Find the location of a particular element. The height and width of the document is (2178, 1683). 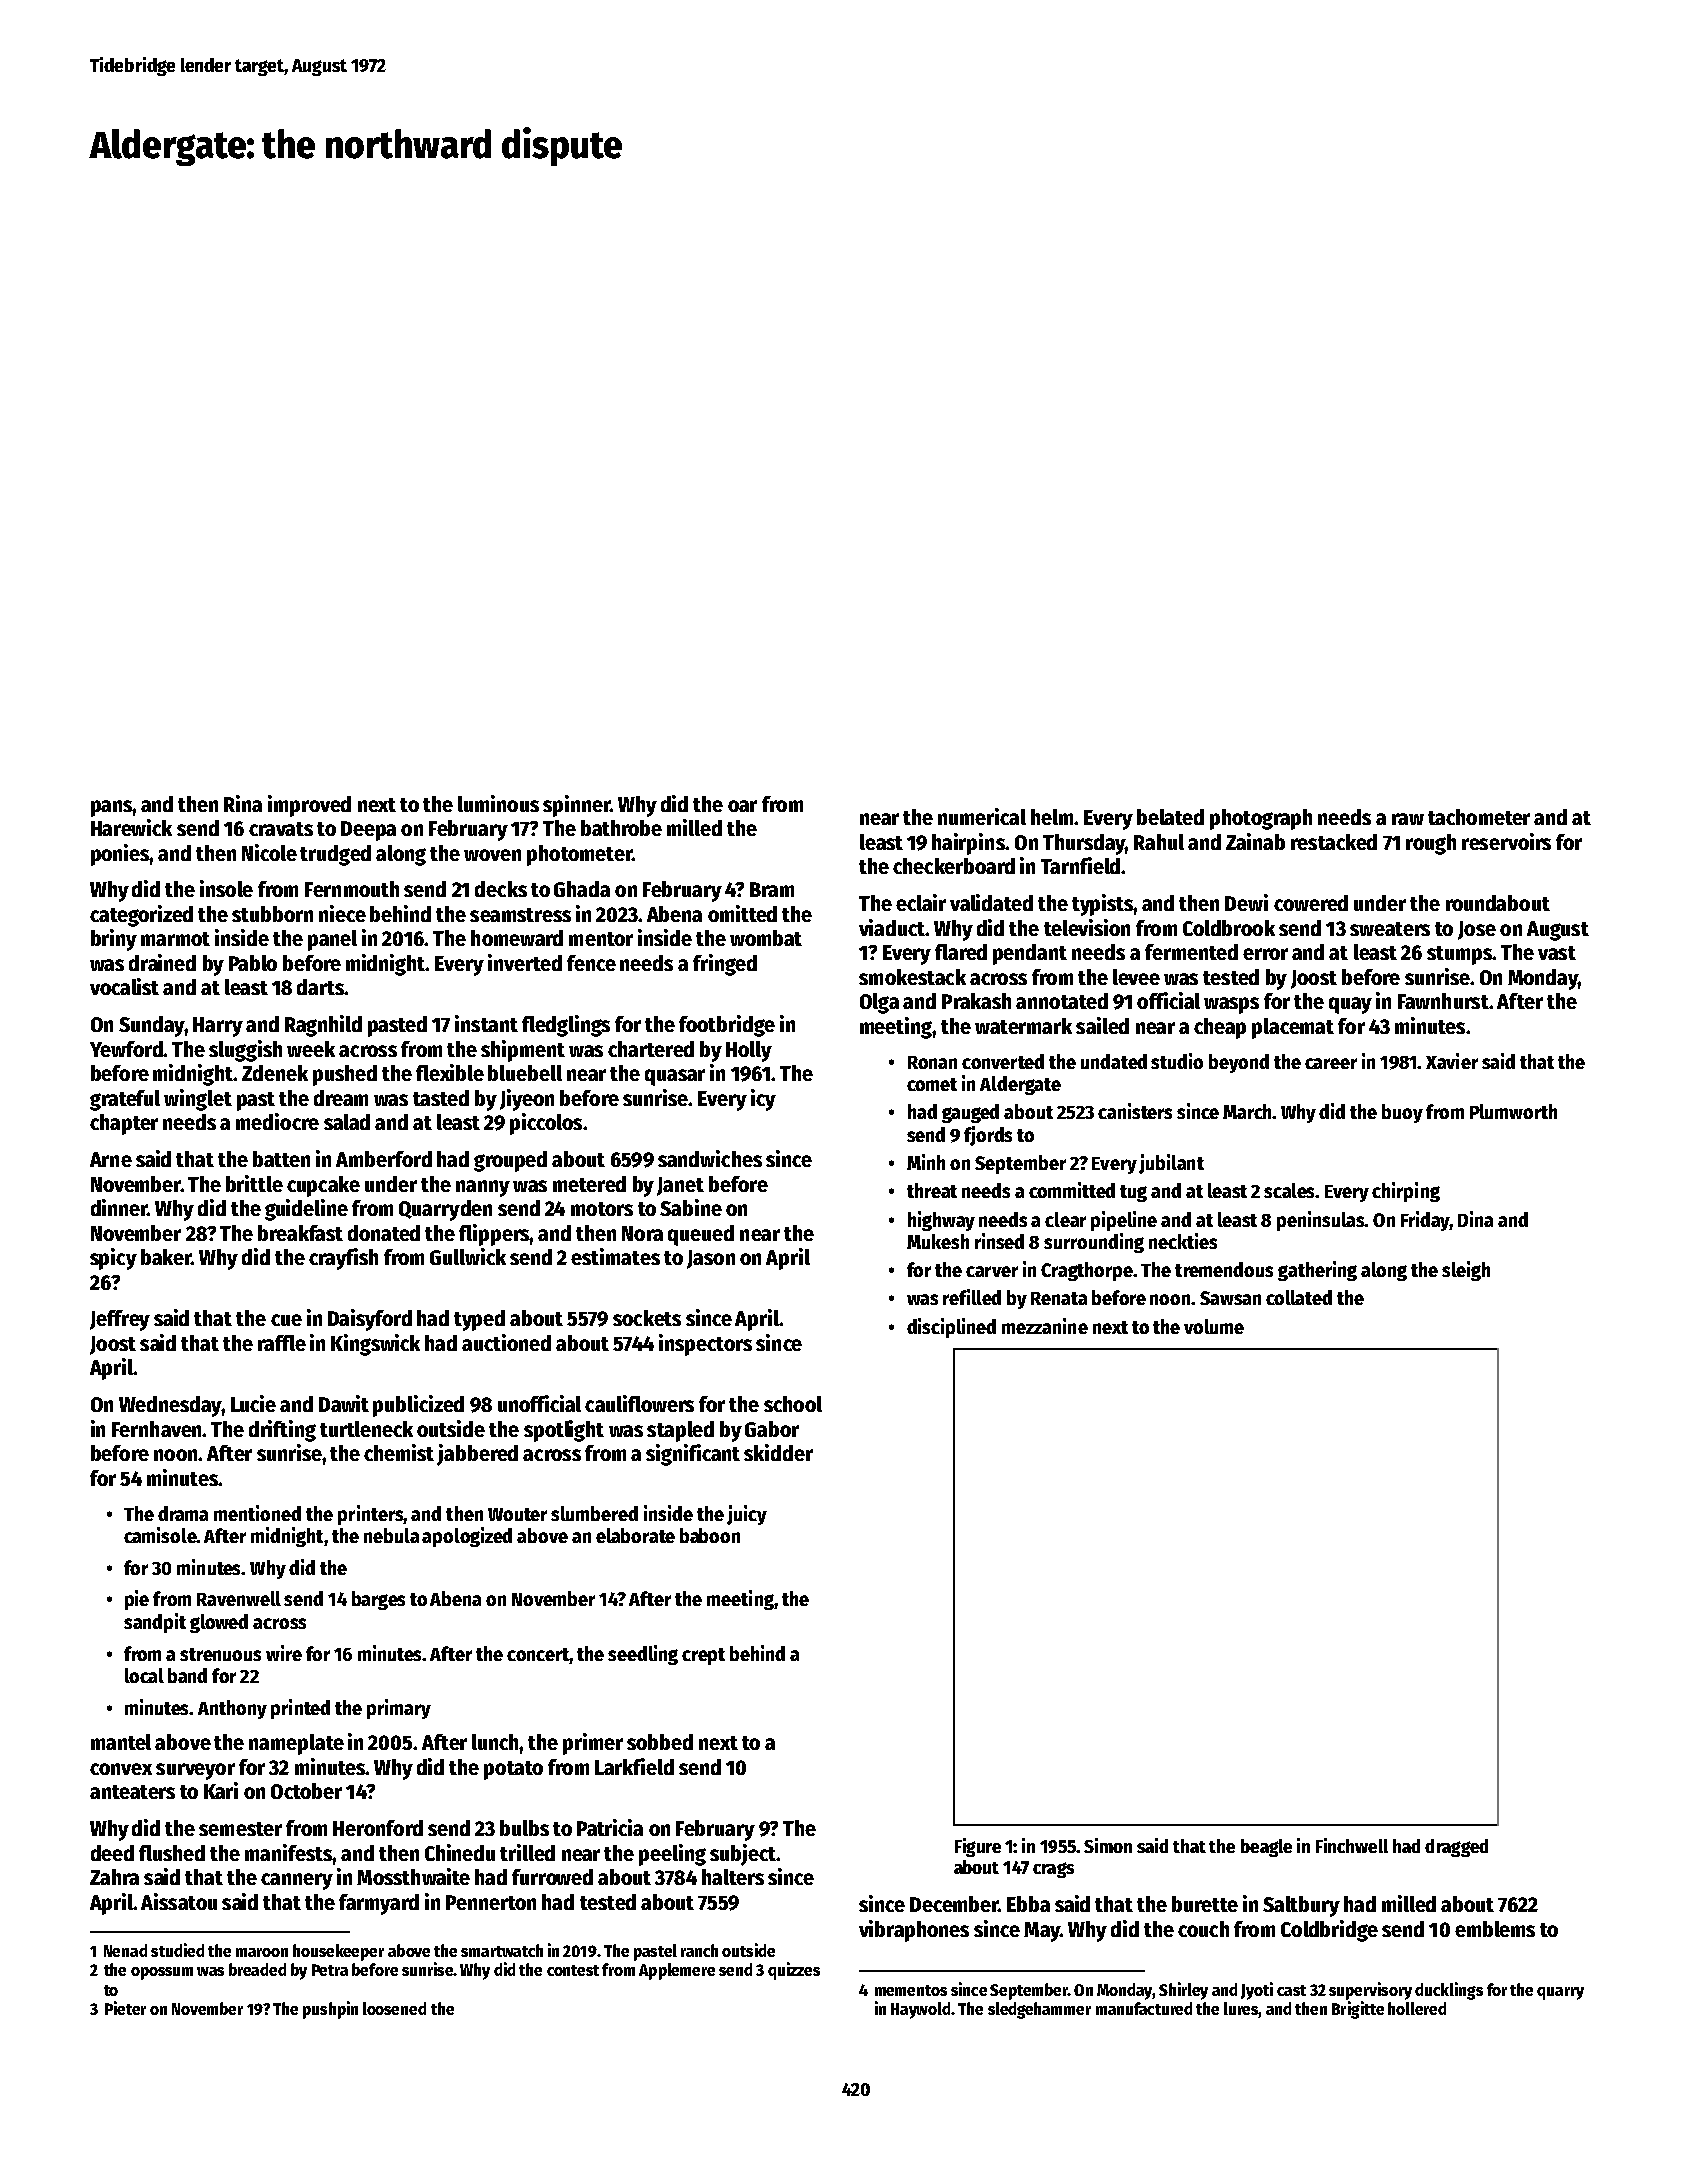

salad is located at coordinates (347, 1122).
